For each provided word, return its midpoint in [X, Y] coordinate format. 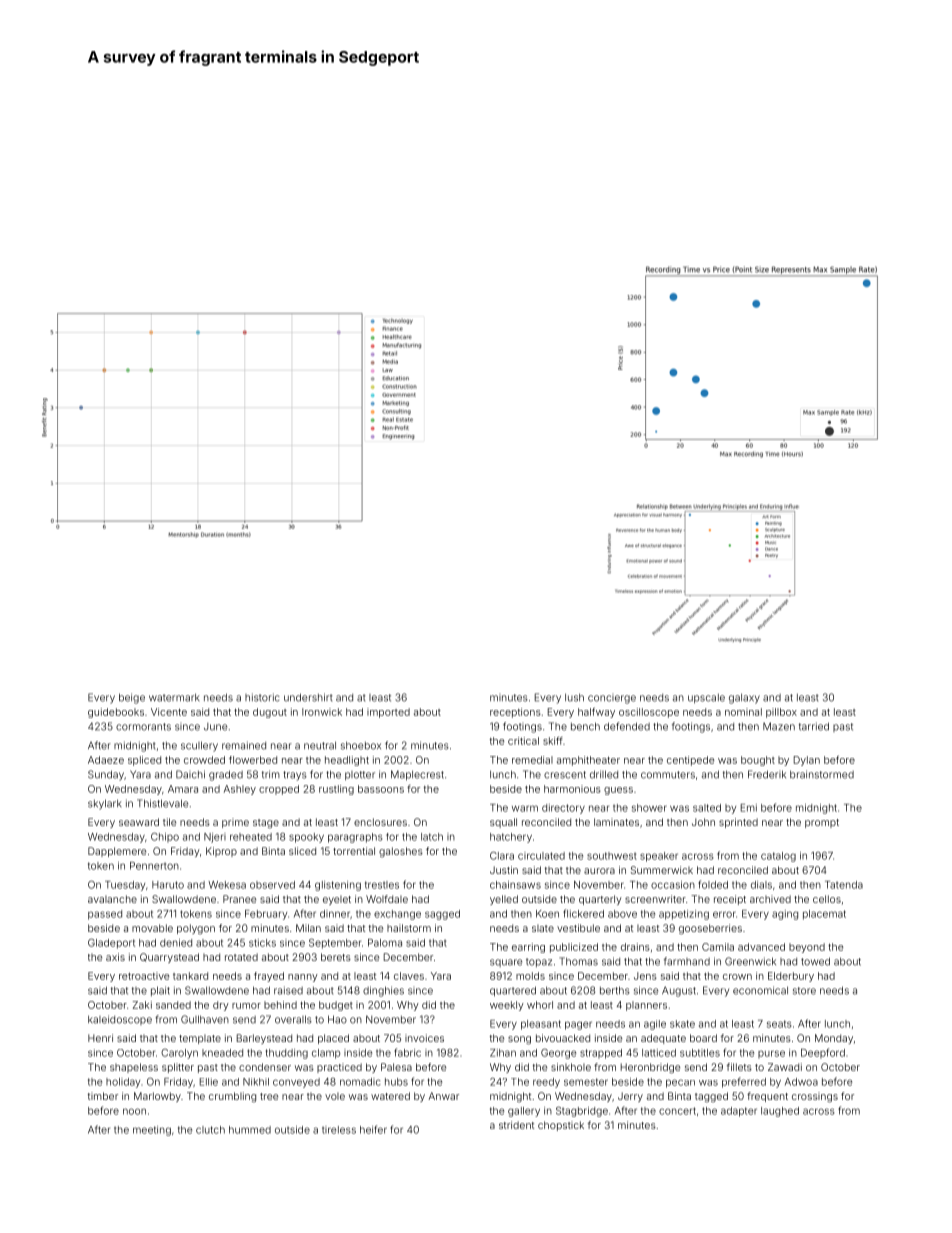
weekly [507, 1006]
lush [574, 697]
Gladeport [111, 944]
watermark [174, 697]
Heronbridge [650, 1068]
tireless [339, 1130]
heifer [373, 1129]
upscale [706, 698]
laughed [780, 1112]
